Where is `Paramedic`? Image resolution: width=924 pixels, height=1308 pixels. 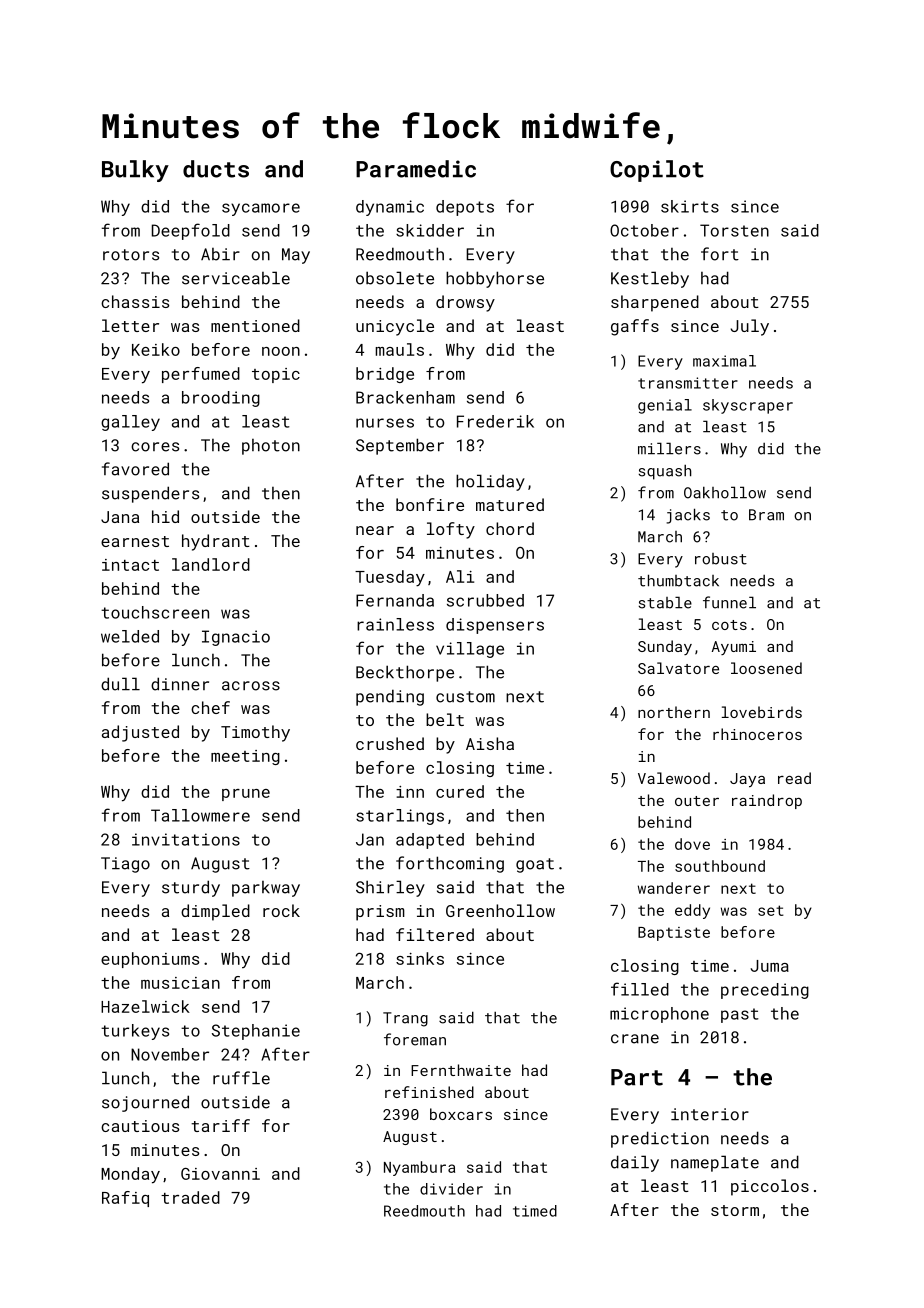
Paramedic is located at coordinates (416, 169).
